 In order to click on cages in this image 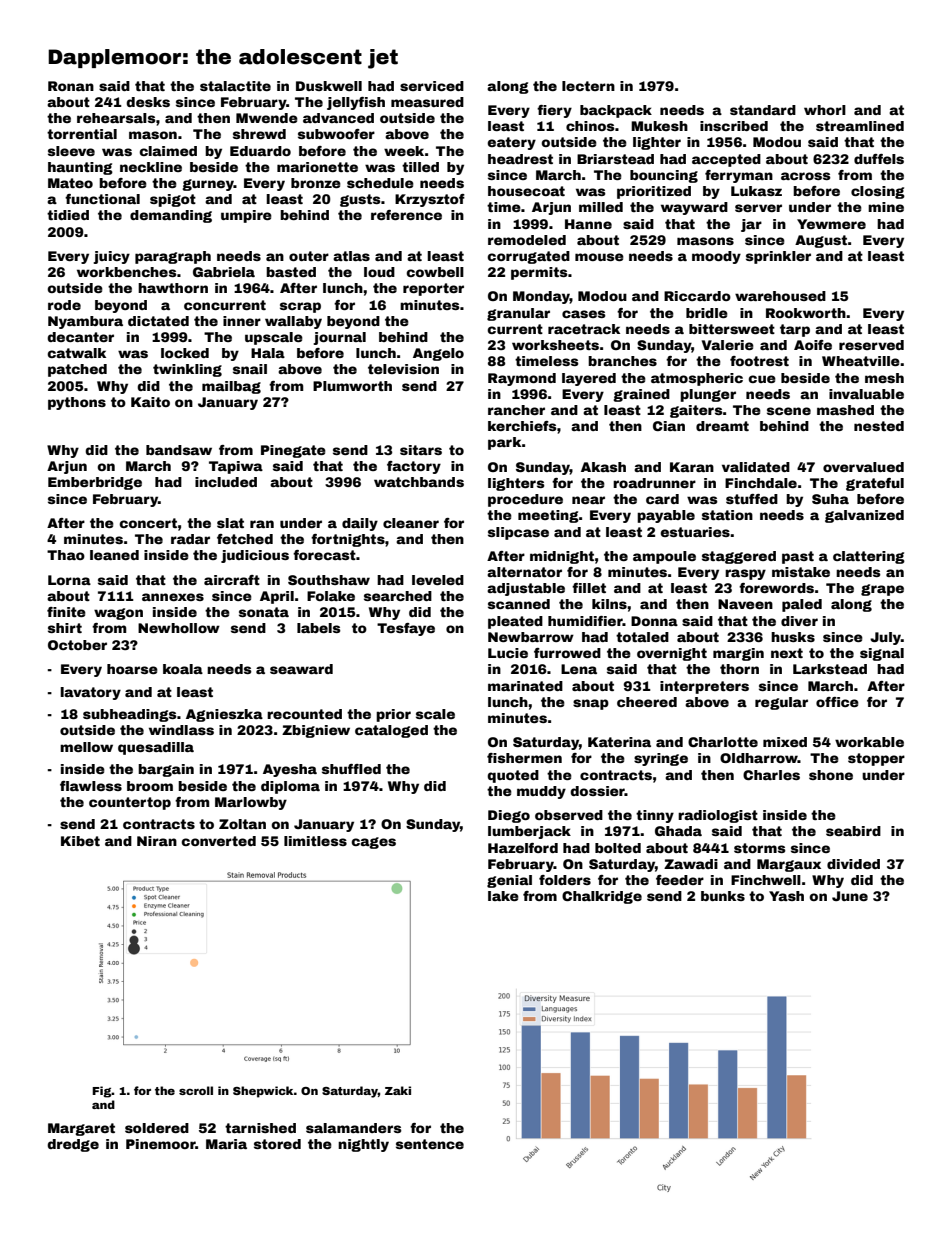, I will do `click(373, 843)`.
